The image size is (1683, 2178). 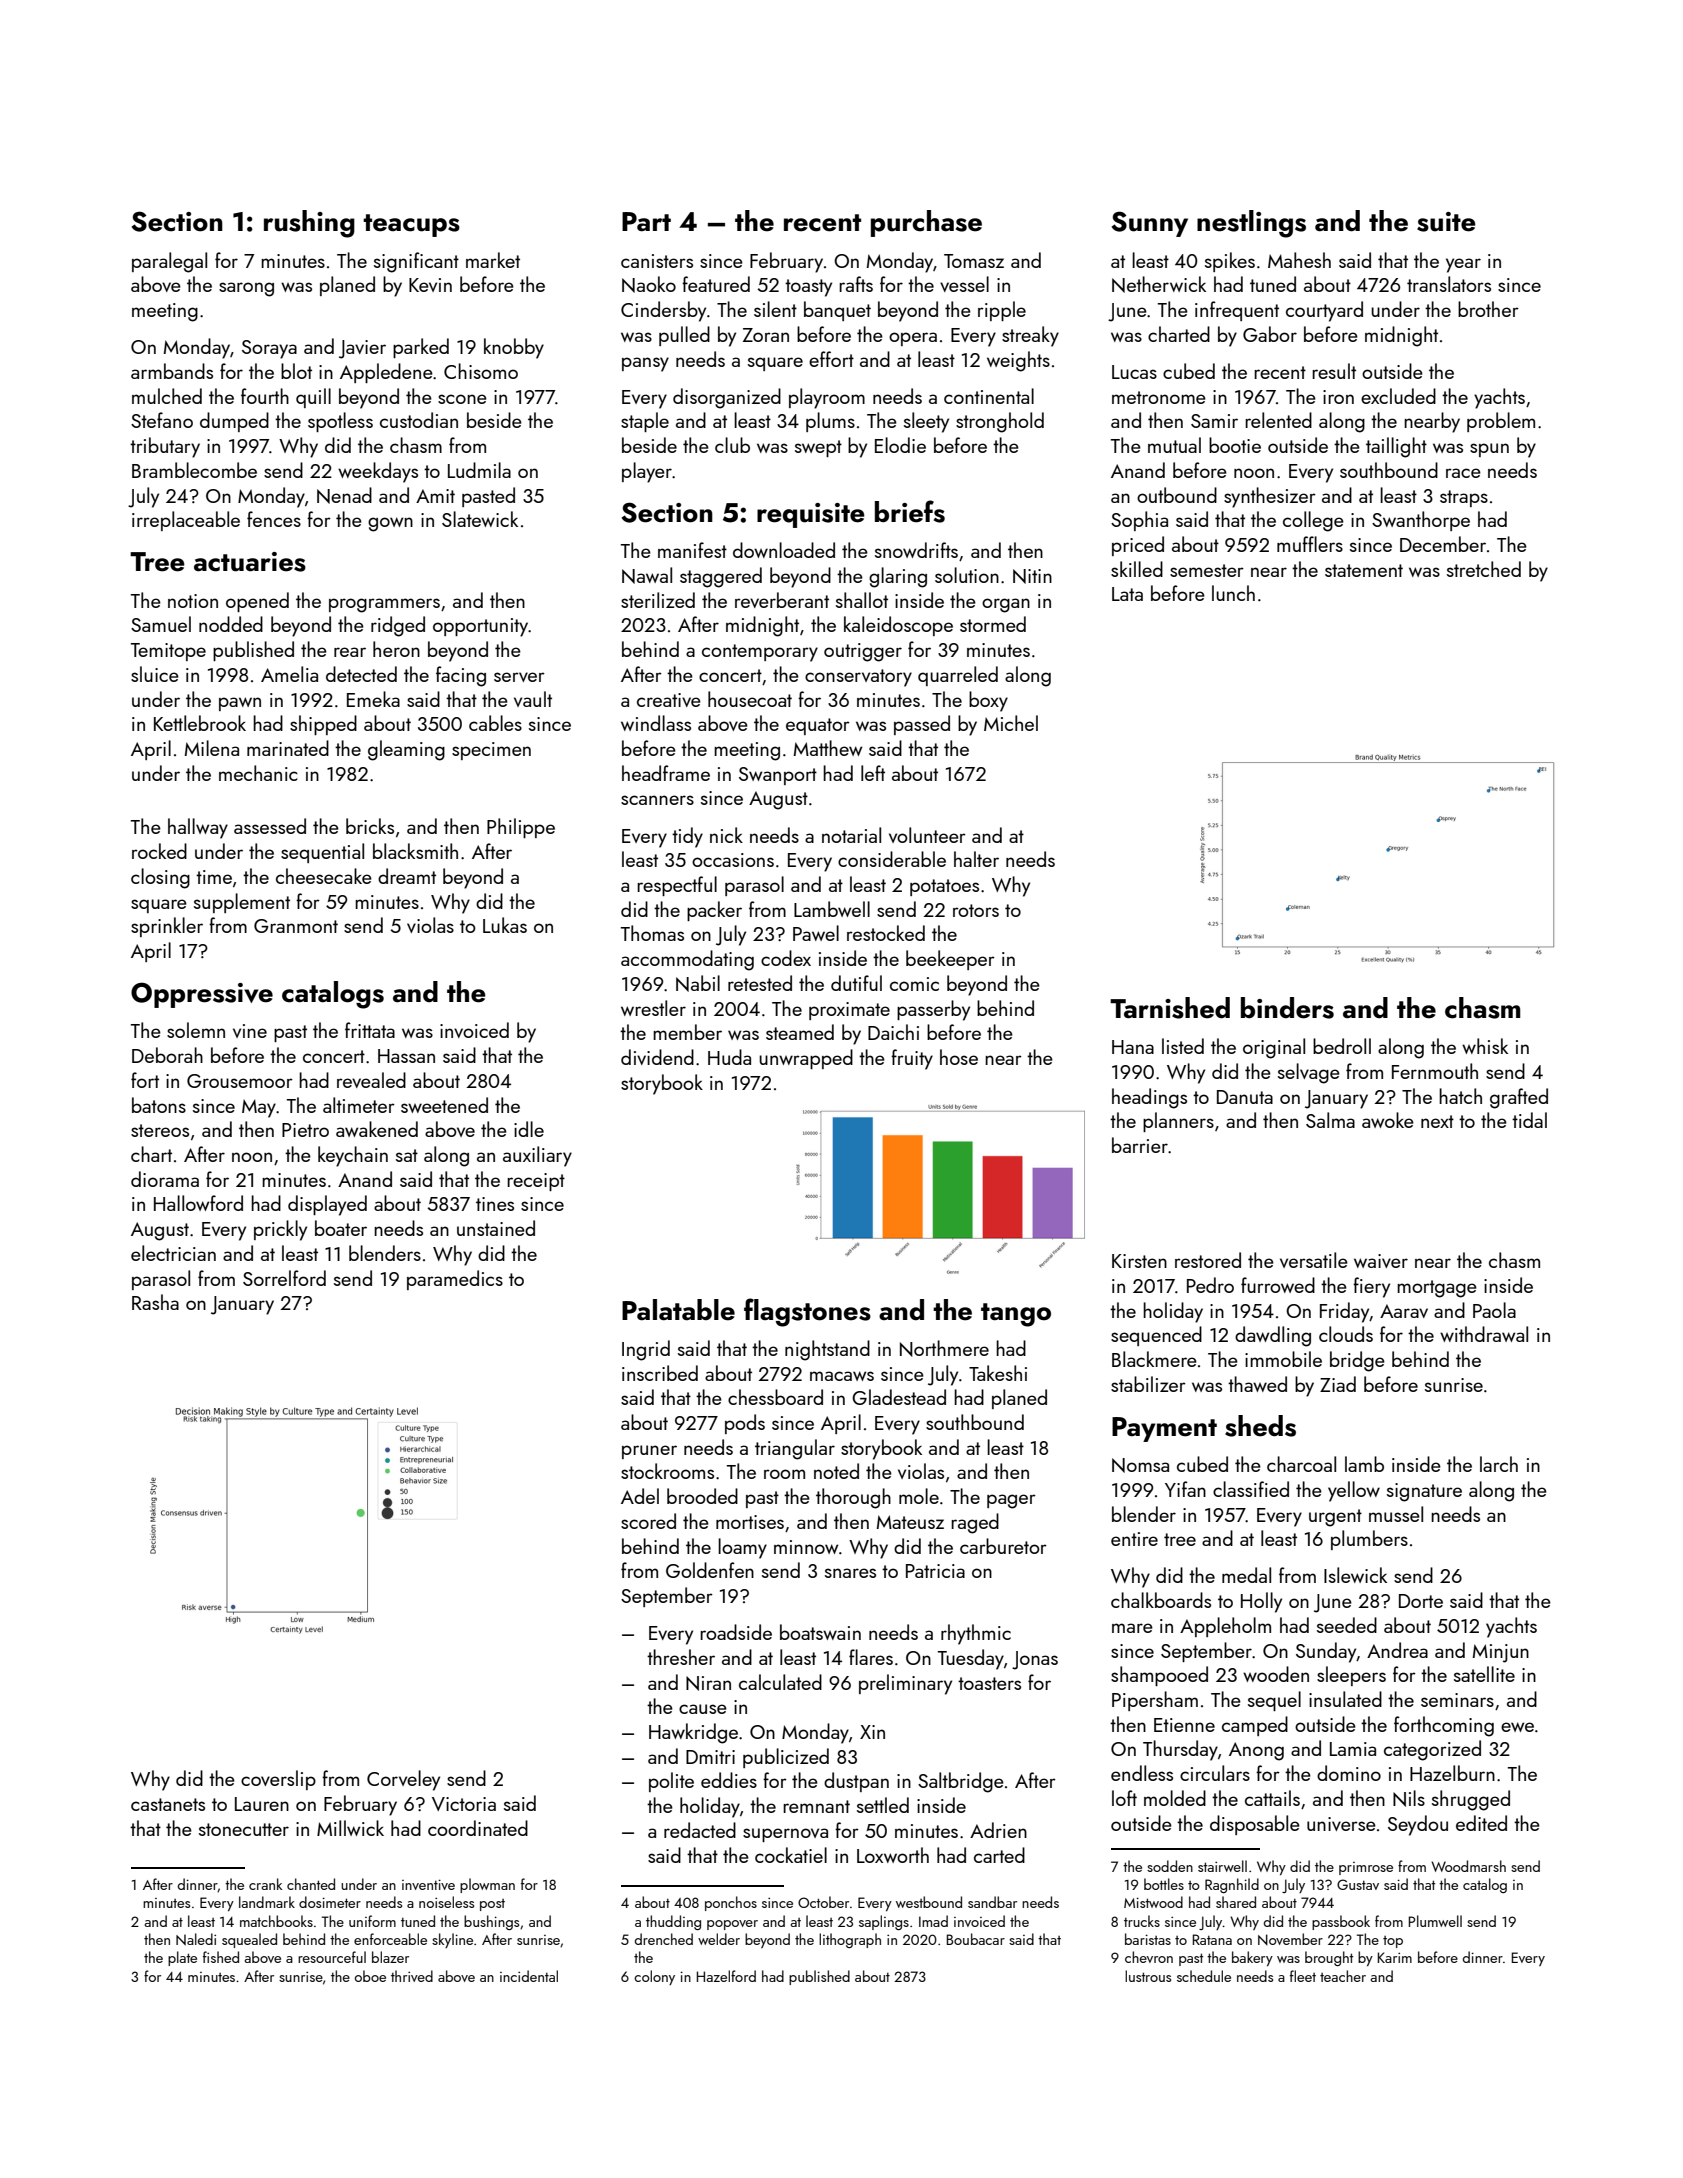 What do you see at coordinates (284, 1278) in the screenshot?
I see `Sorrelford` at bounding box center [284, 1278].
